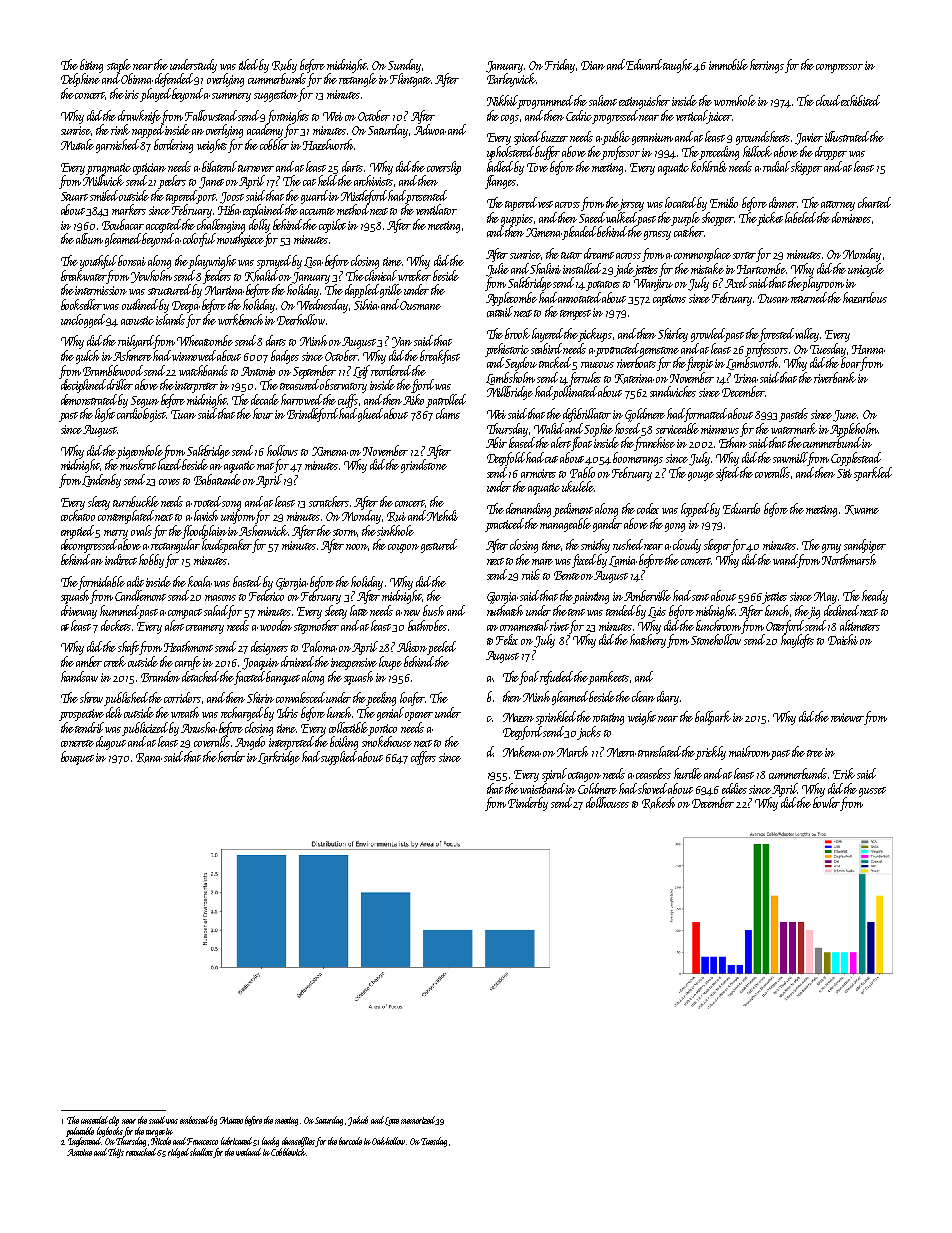 Image resolution: width=952 pixels, height=1233 pixels. Describe the element at coordinates (141, 415) in the image. I see `cardiologist` at that location.
